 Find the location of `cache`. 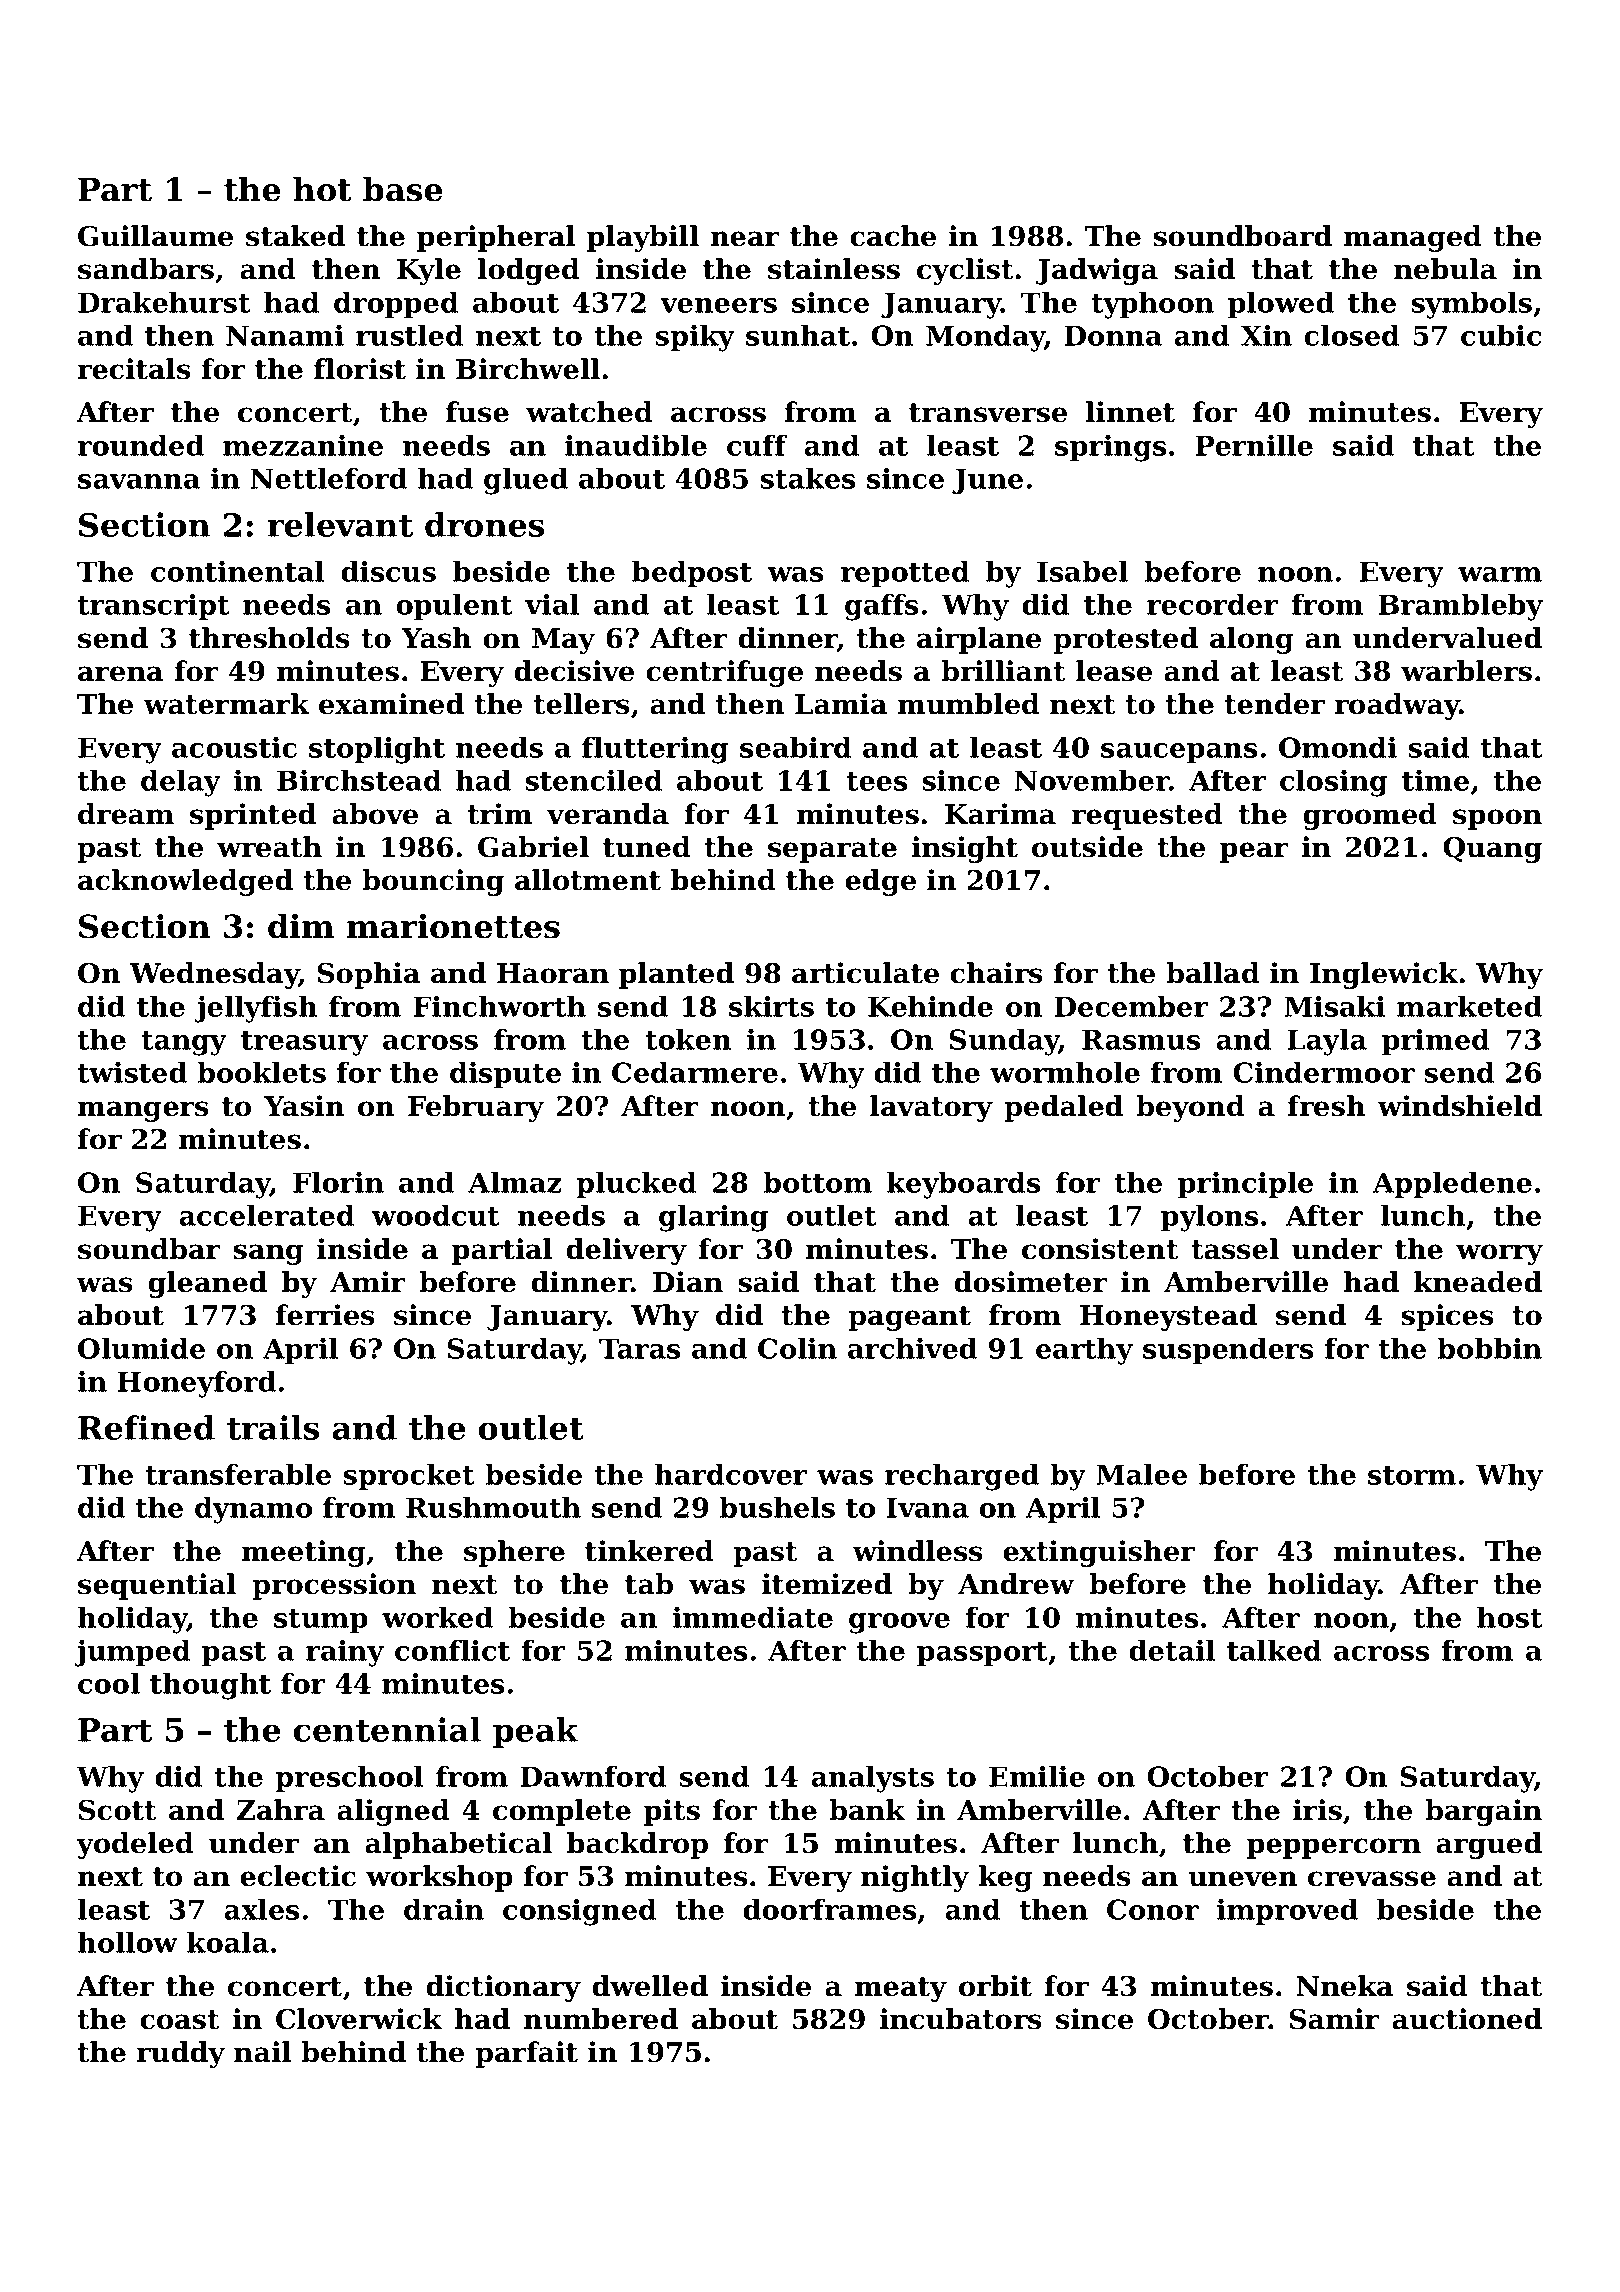

cache is located at coordinates (893, 236).
